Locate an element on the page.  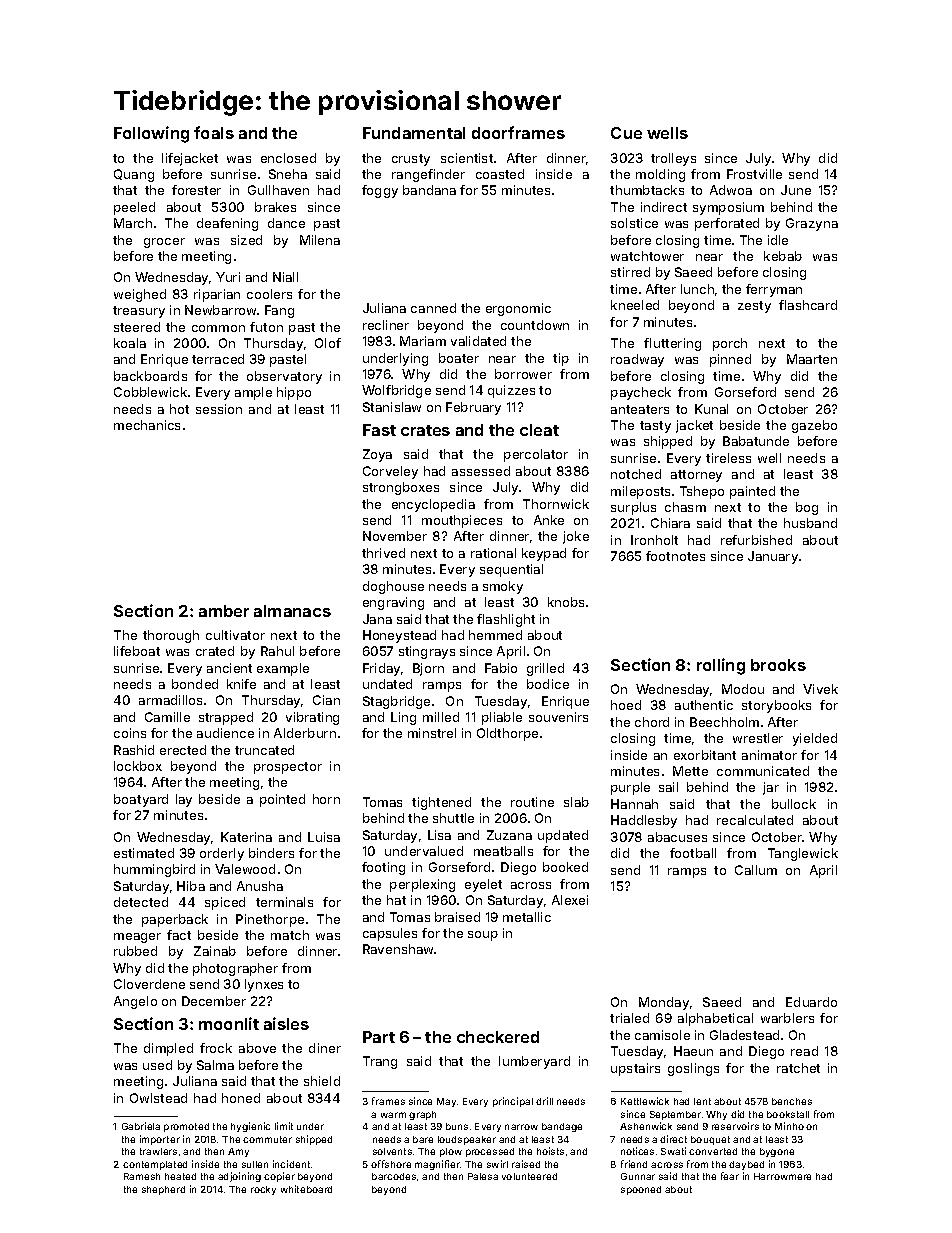
common is located at coordinates (218, 328).
